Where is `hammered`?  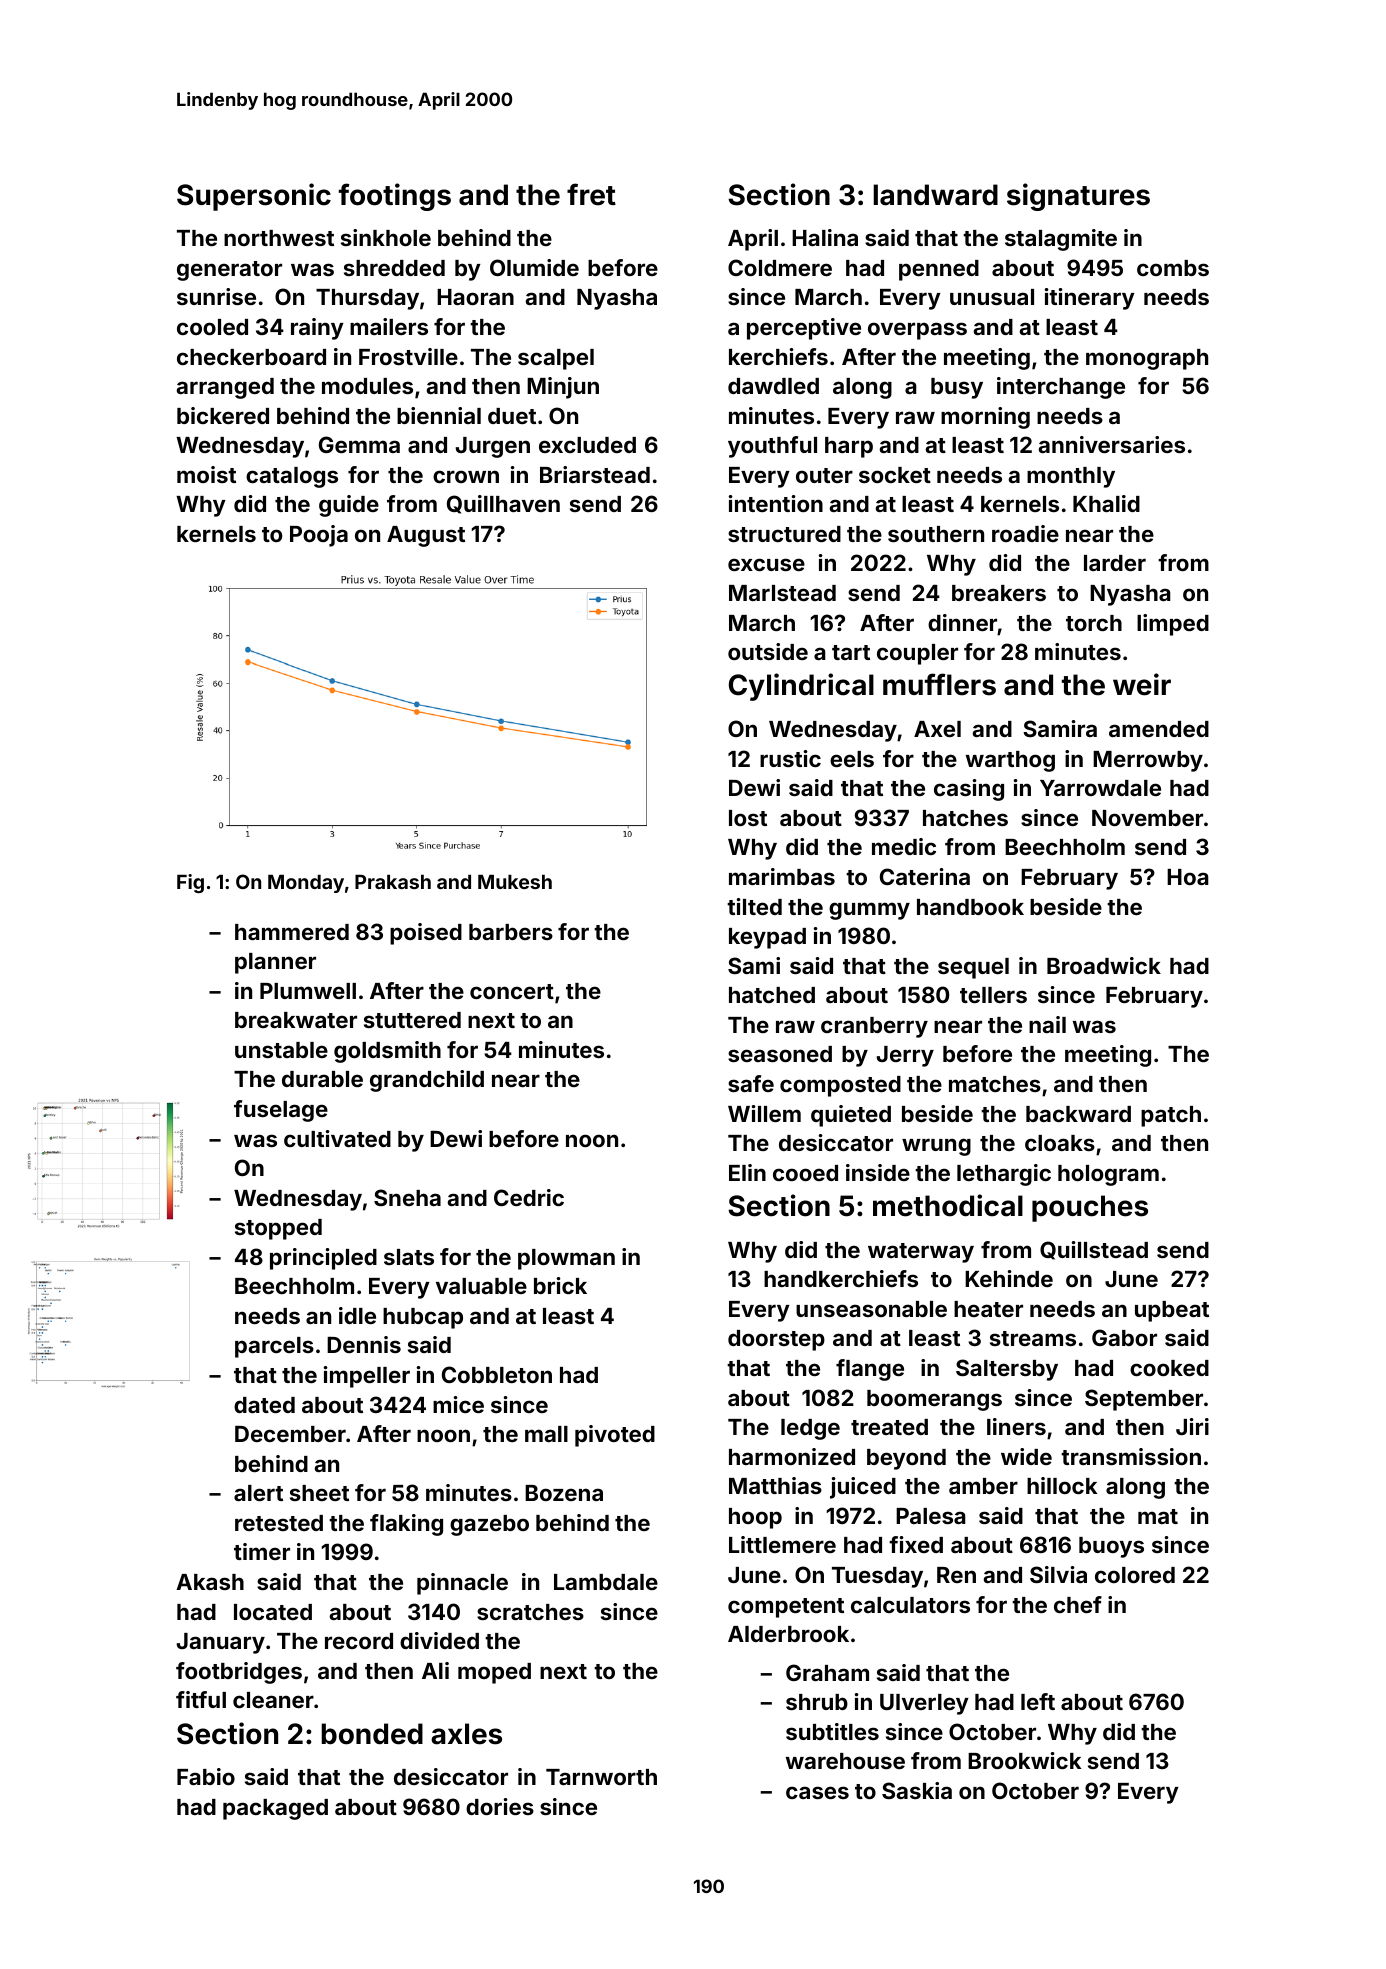
hammered is located at coordinates (292, 932).
